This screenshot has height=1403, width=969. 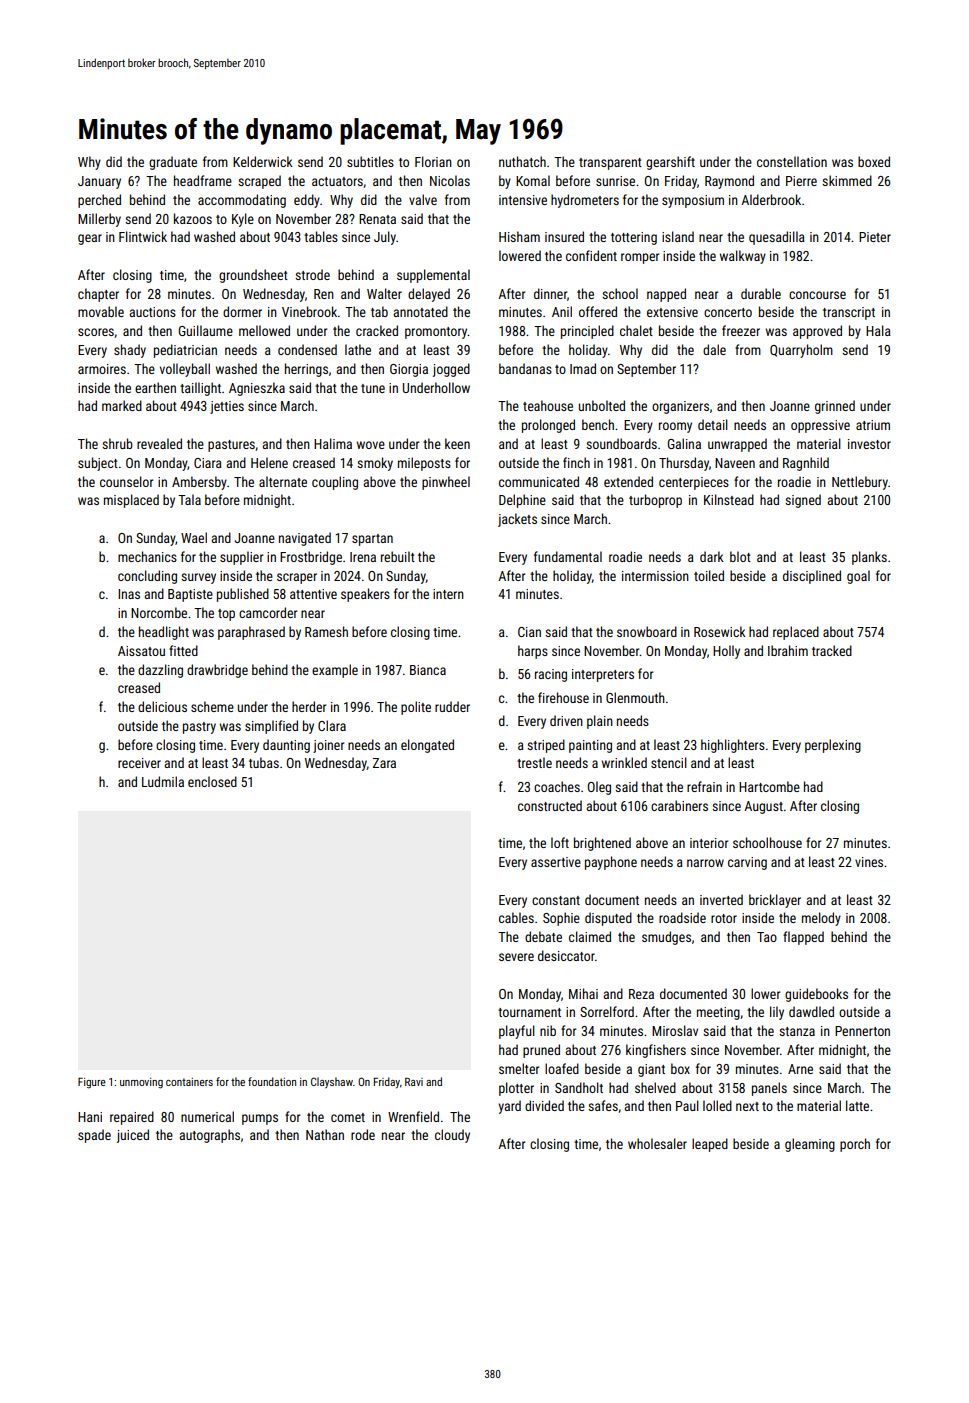 What do you see at coordinates (516, 917) in the screenshot?
I see `cables` at bounding box center [516, 917].
